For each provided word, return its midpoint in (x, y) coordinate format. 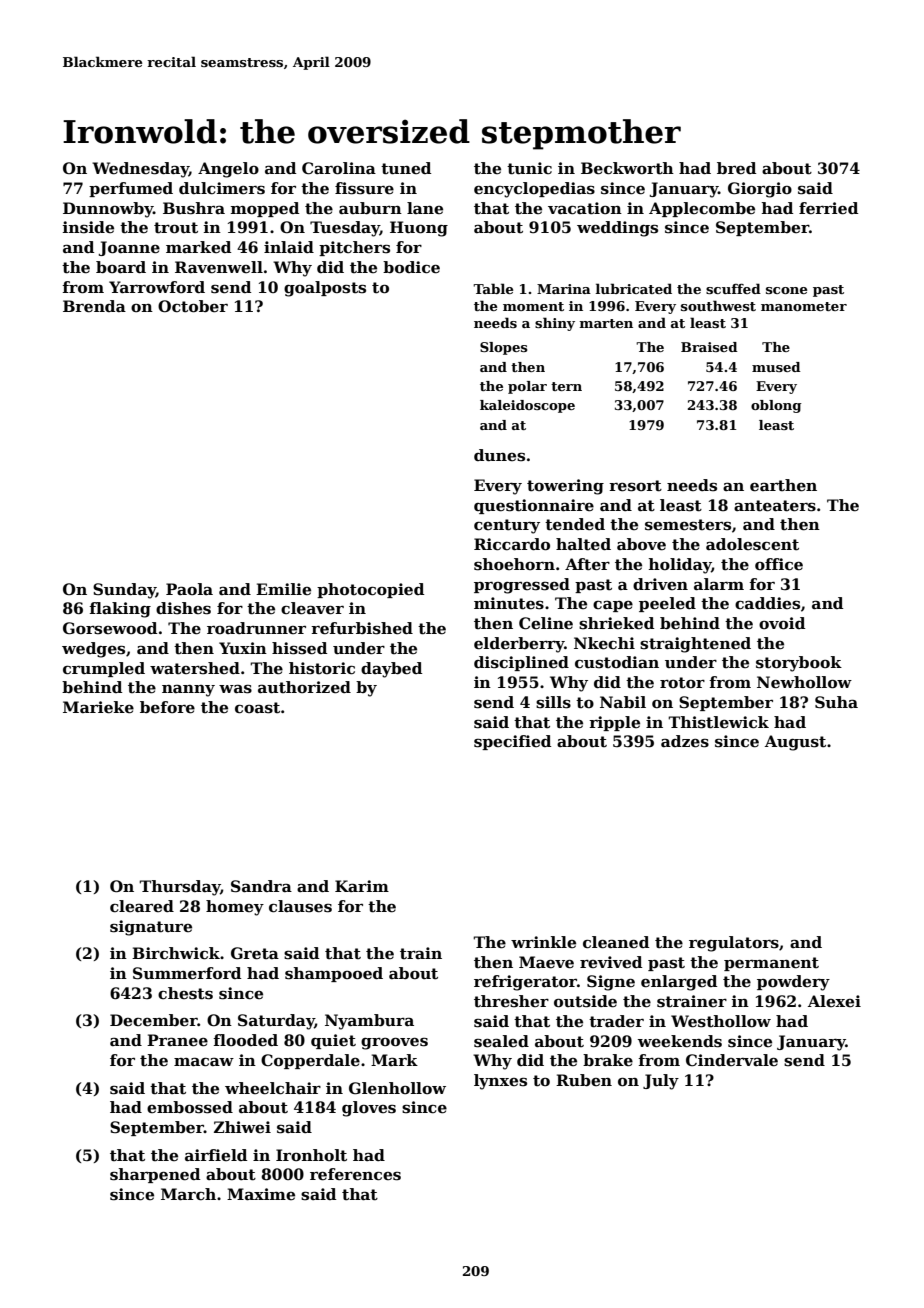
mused (776, 367)
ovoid (782, 623)
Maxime (261, 1194)
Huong (419, 229)
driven (660, 584)
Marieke (98, 707)
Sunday (124, 591)
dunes (499, 455)
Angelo (228, 170)
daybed (391, 670)
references (355, 1174)
